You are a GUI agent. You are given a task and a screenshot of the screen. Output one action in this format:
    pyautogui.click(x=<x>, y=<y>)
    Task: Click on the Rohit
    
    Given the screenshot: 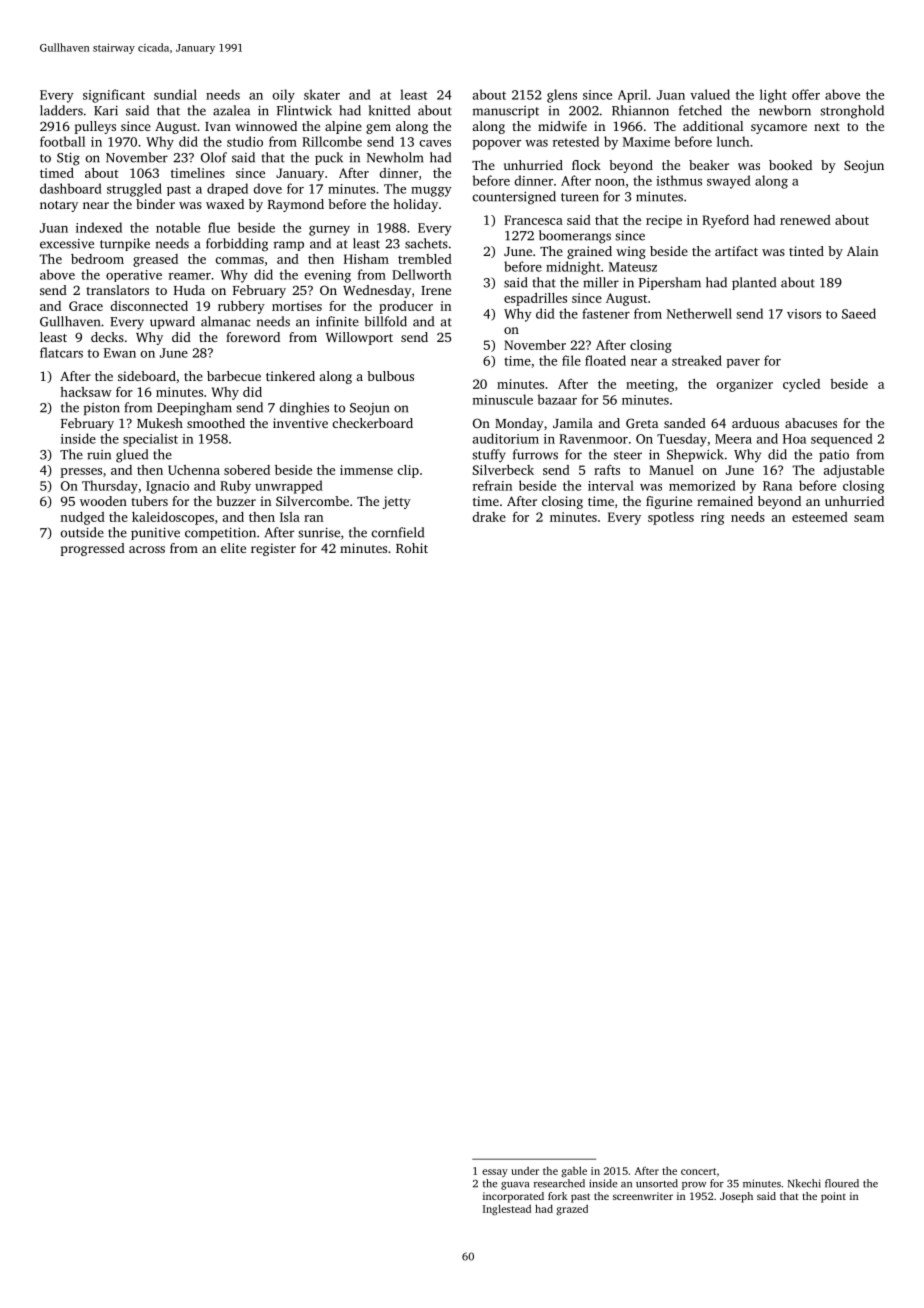 What is the action you would take?
    pyautogui.click(x=412, y=548)
